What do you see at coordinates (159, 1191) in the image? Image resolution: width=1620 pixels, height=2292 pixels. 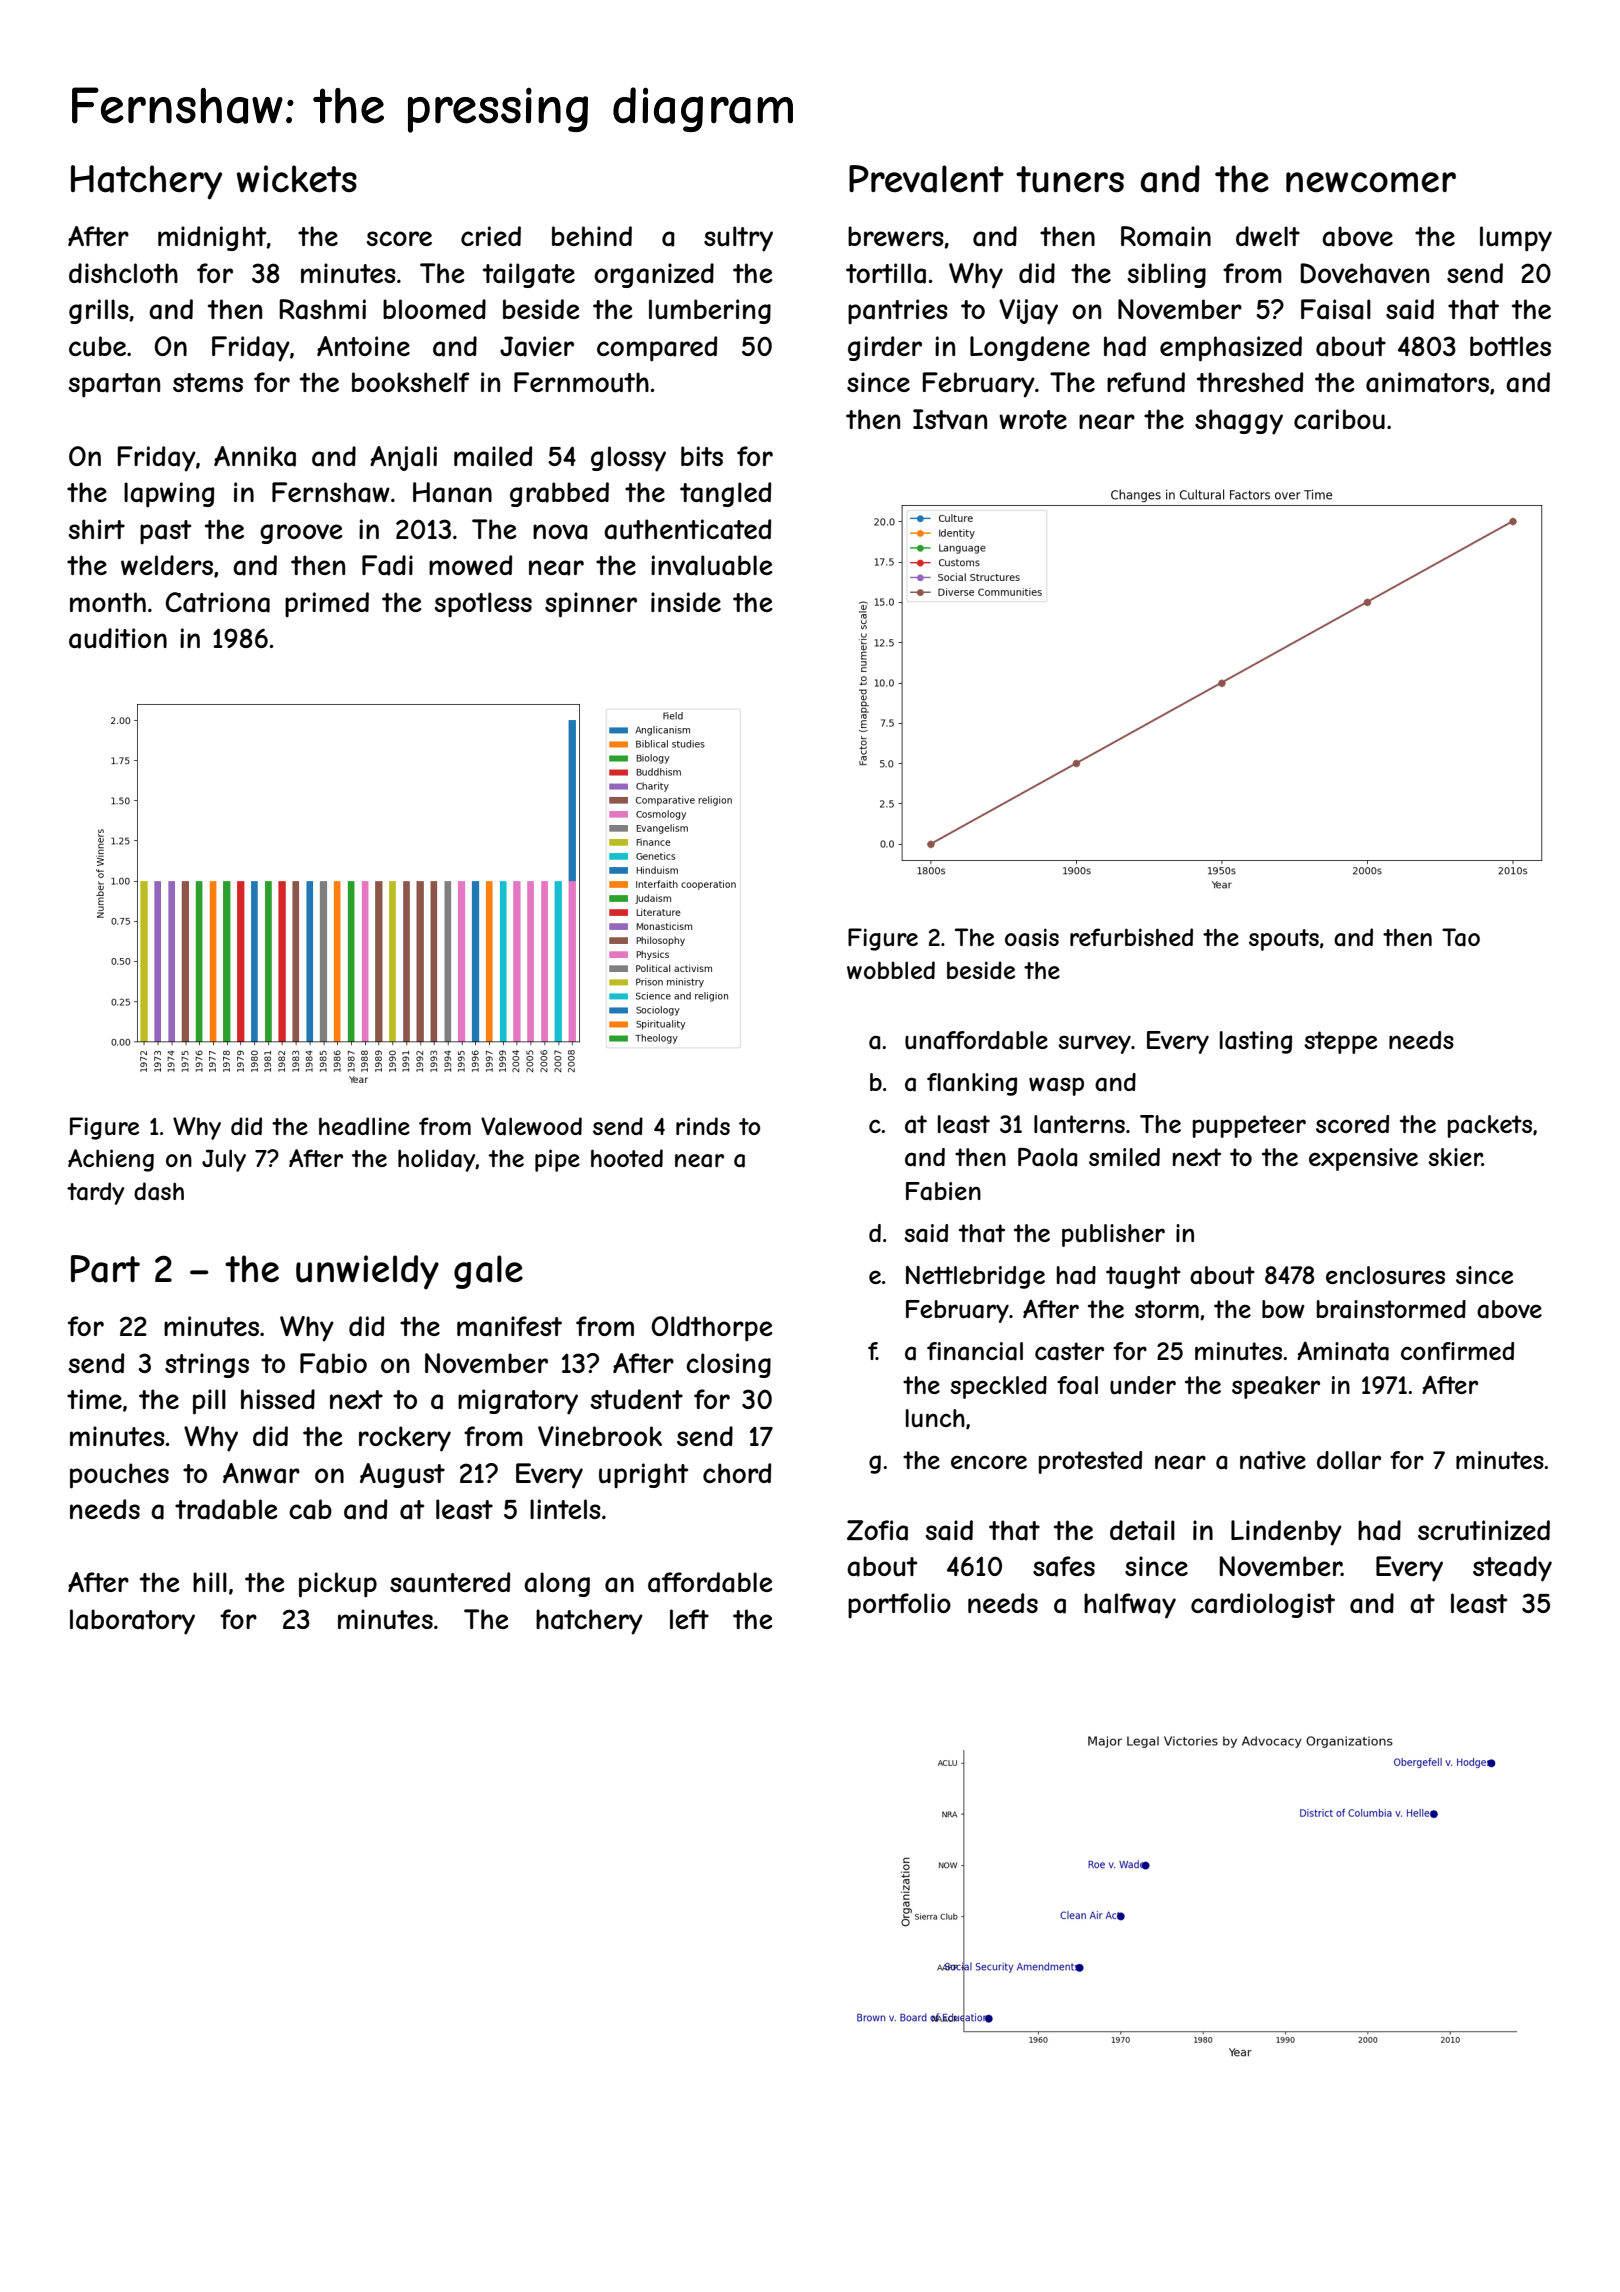 I see `dash` at bounding box center [159, 1191].
